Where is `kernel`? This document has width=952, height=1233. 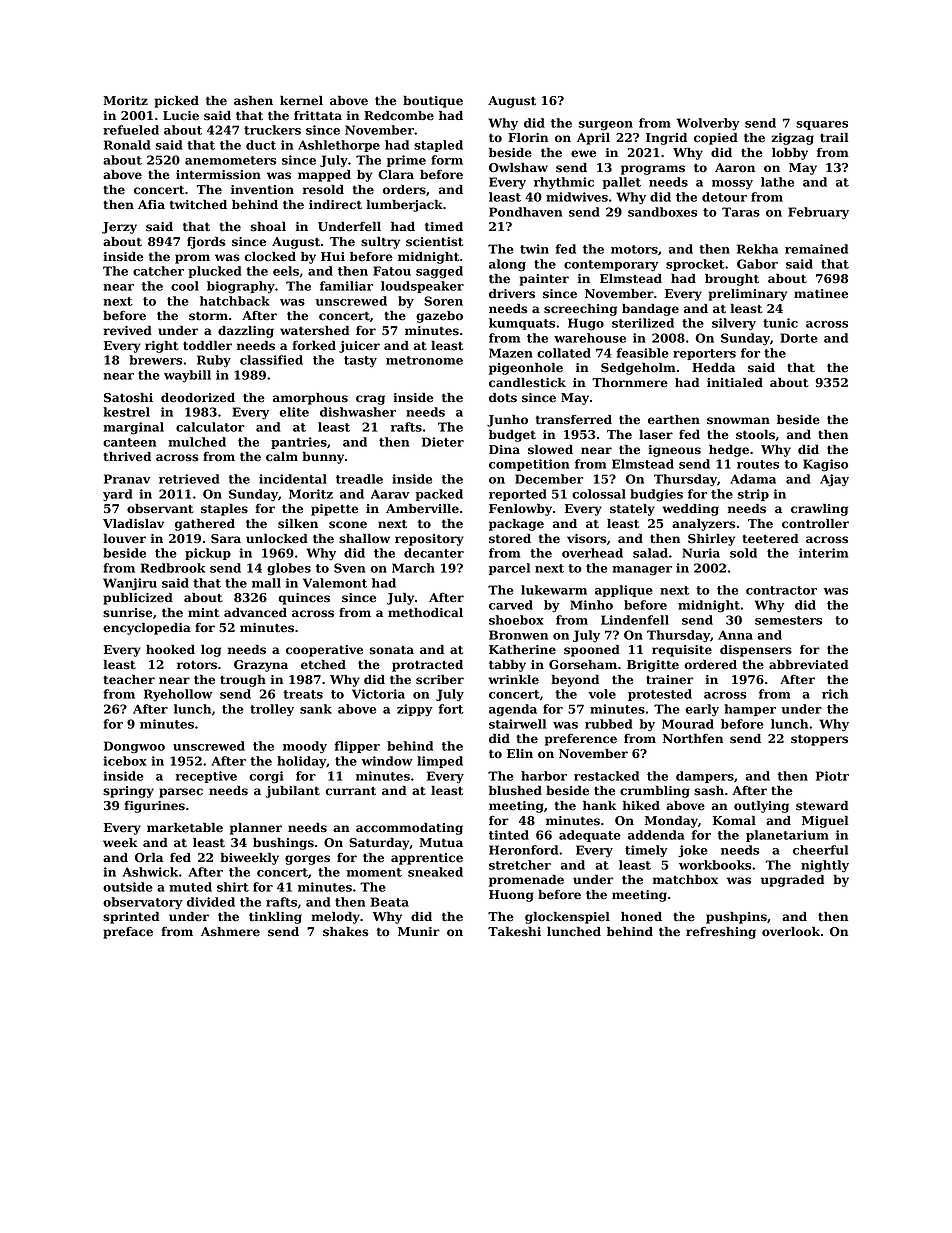 kernel is located at coordinates (301, 101).
